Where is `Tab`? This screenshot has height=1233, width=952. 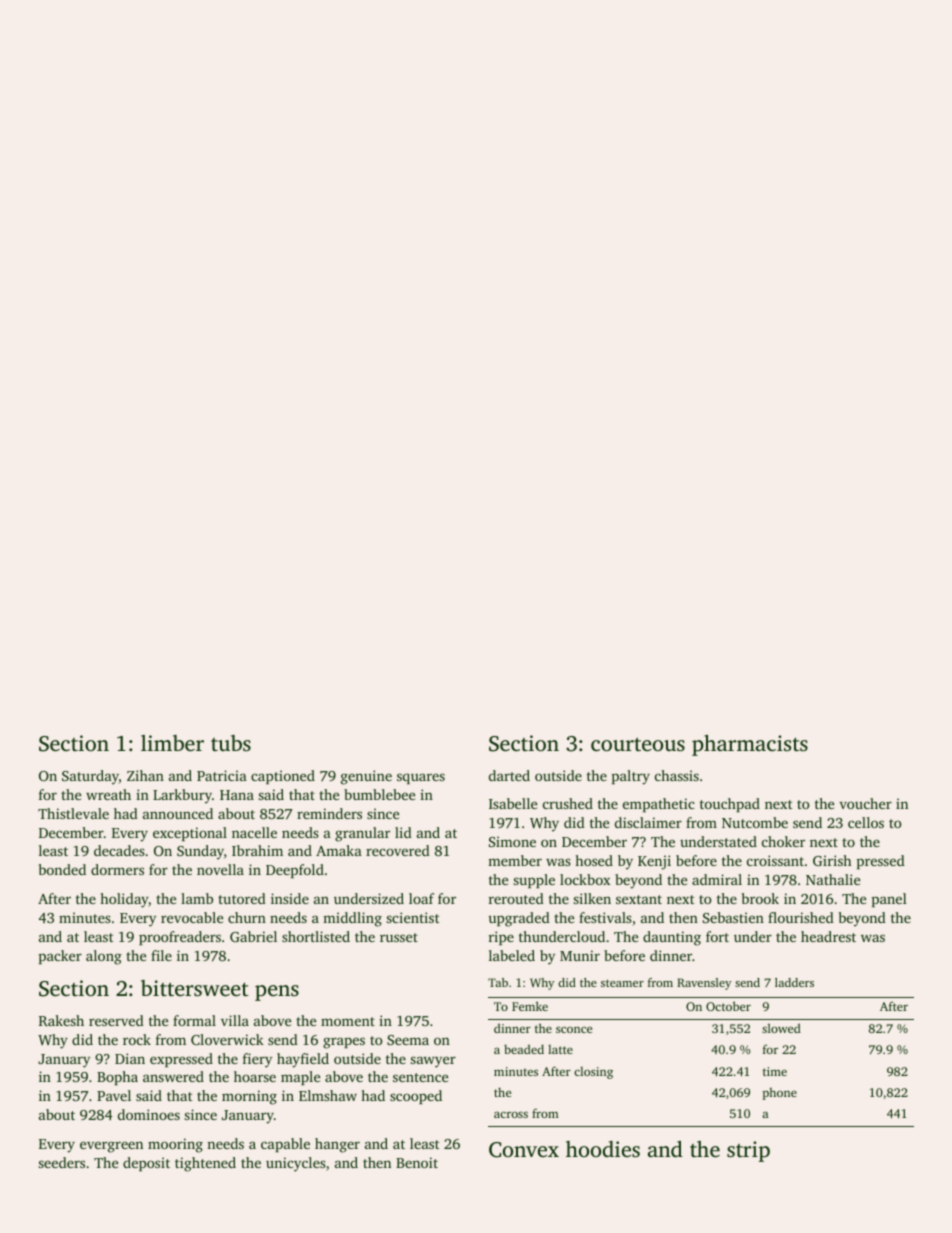 Tab is located at coordinates (498, 982).
